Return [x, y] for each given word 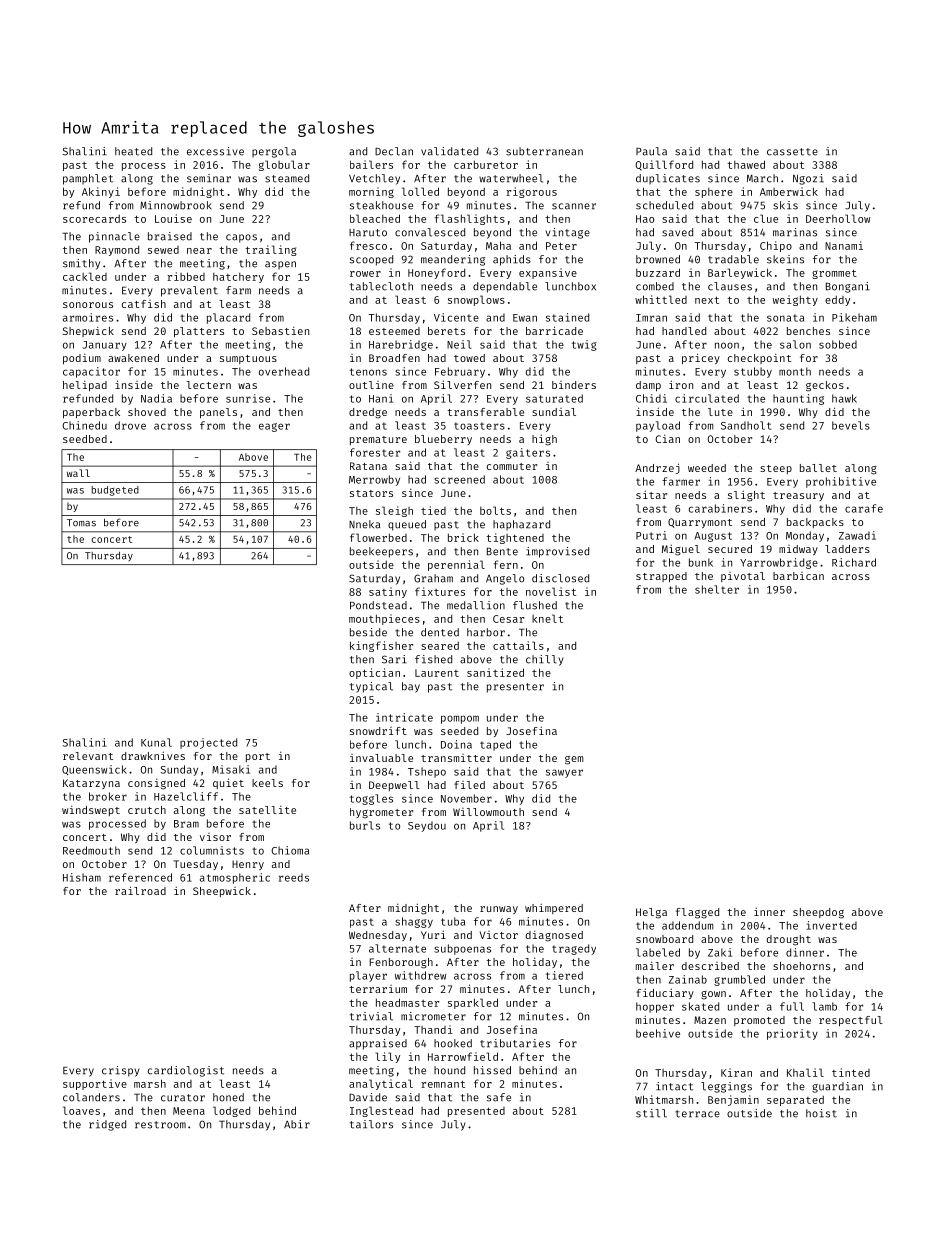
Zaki [720, 952]
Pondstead [378, 605]
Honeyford [436, 273]
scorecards [94, 219]
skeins [785, 259]
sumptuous [248, 359]
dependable [505, 287]
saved [677, 232]
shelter [717, 589]
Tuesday [195, 865]
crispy [121, 1071]
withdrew [420, 975]
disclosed [560, 578]
